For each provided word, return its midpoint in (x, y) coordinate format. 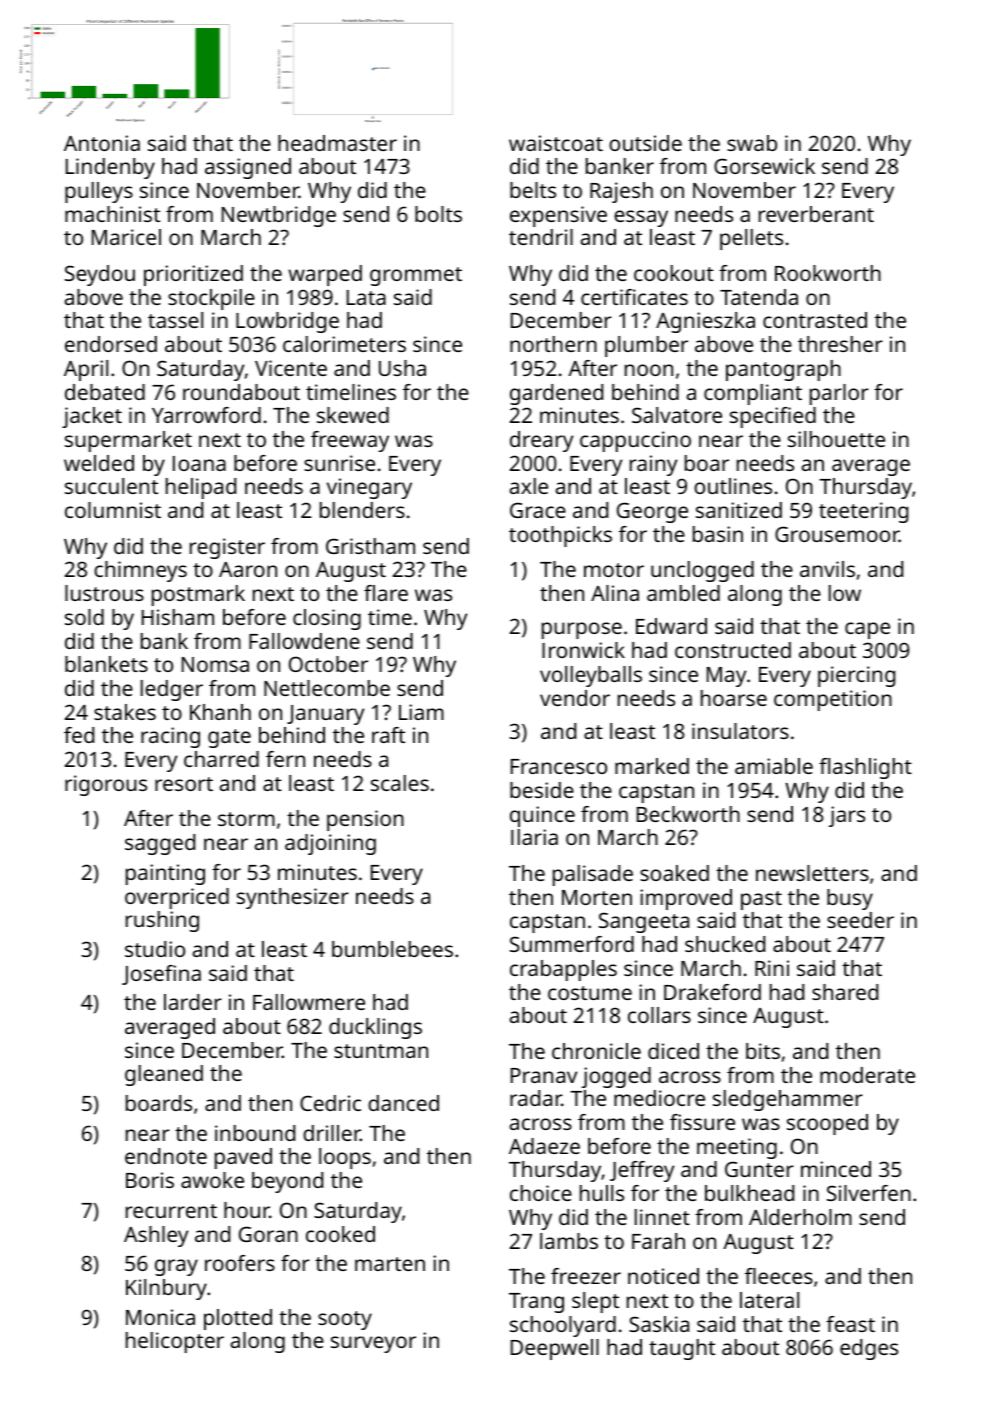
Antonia (102, 143)
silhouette (836, 439)
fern (285, 759)
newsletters (812, 873)
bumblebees (392, 949)
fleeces (779, 1276)
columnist (113, 510)
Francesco (559, 766)
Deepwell (555, 1349)
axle (529, 486)
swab (752, 143)
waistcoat (556, 143)
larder (193, 1002)
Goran (268, 1234)
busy (850, 899)
